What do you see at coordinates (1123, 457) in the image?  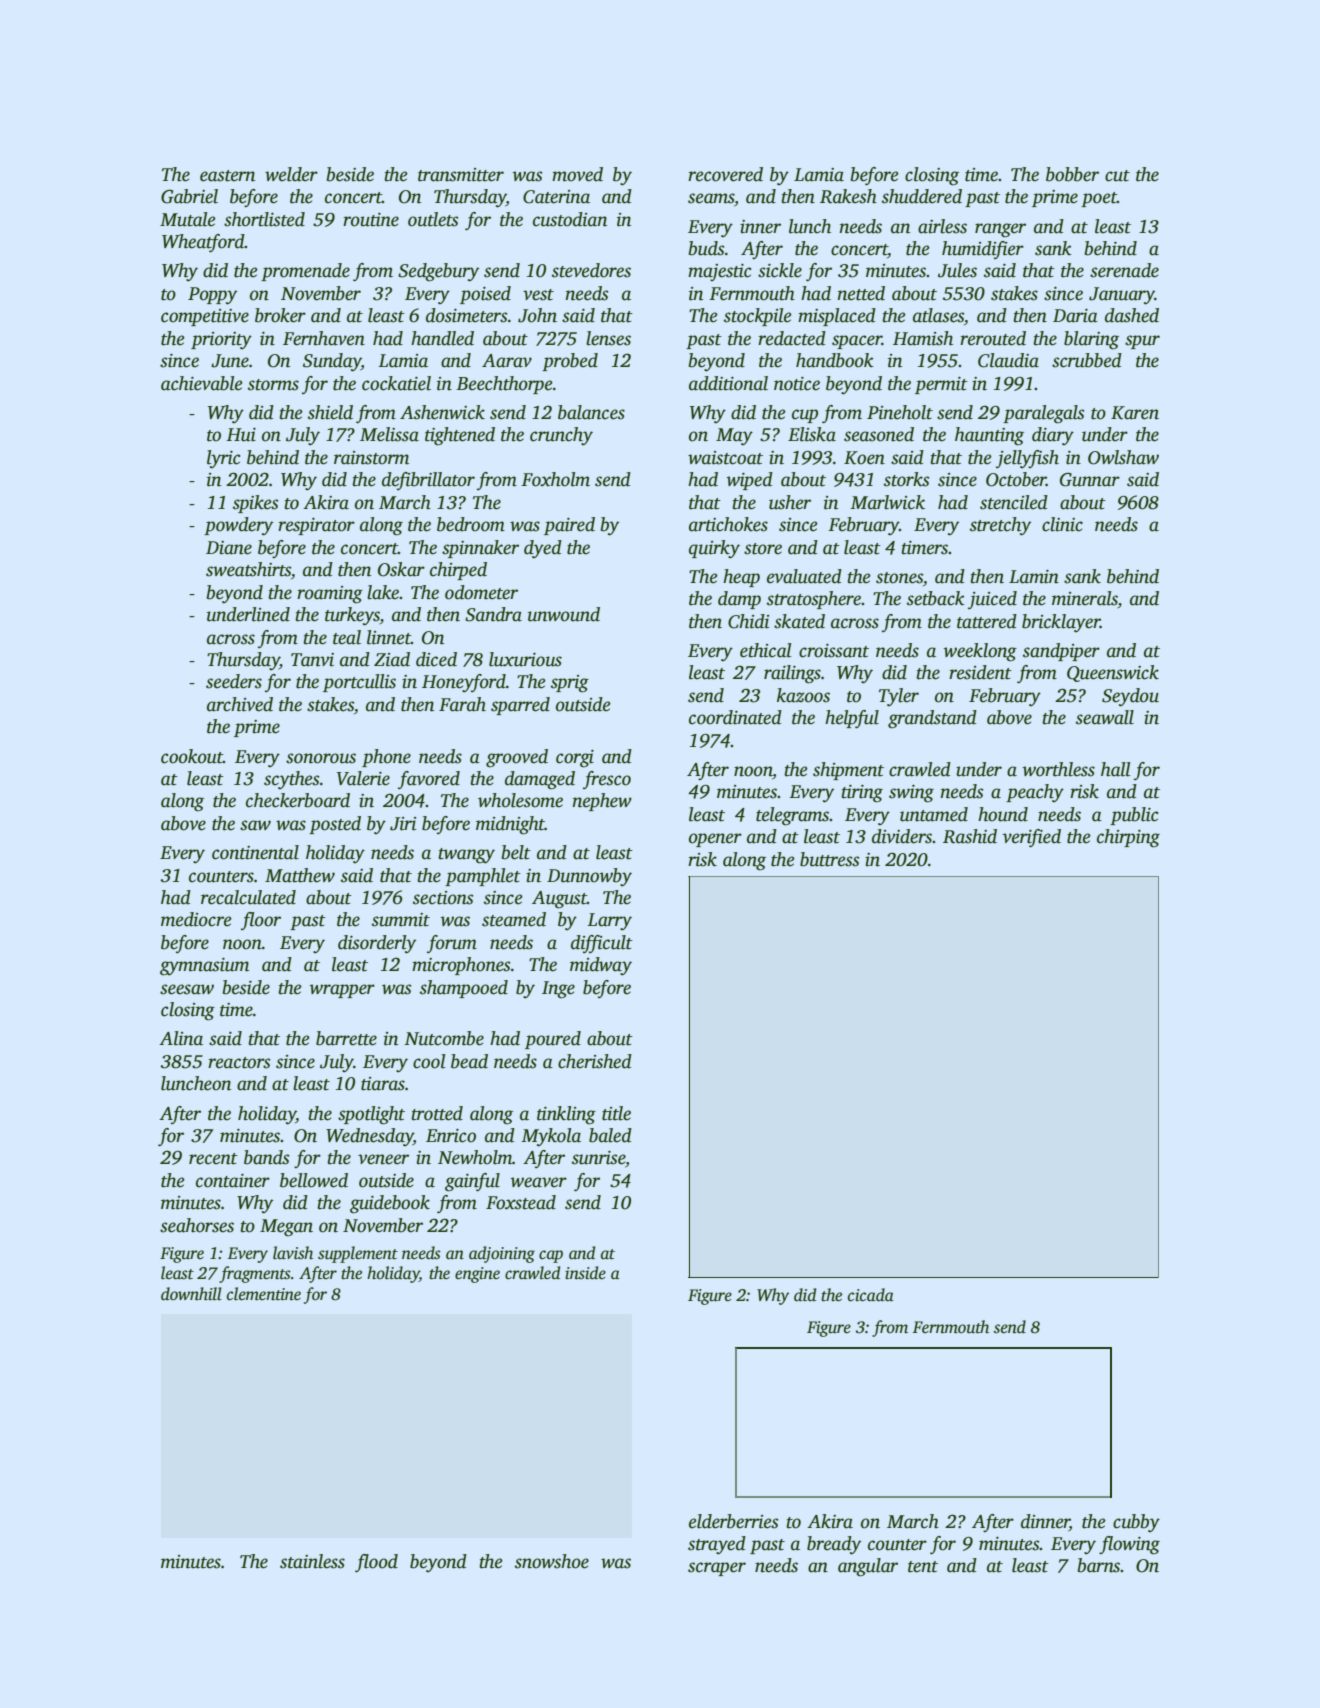 I see `Owlshaw` at bounding box center [1123, 457].
